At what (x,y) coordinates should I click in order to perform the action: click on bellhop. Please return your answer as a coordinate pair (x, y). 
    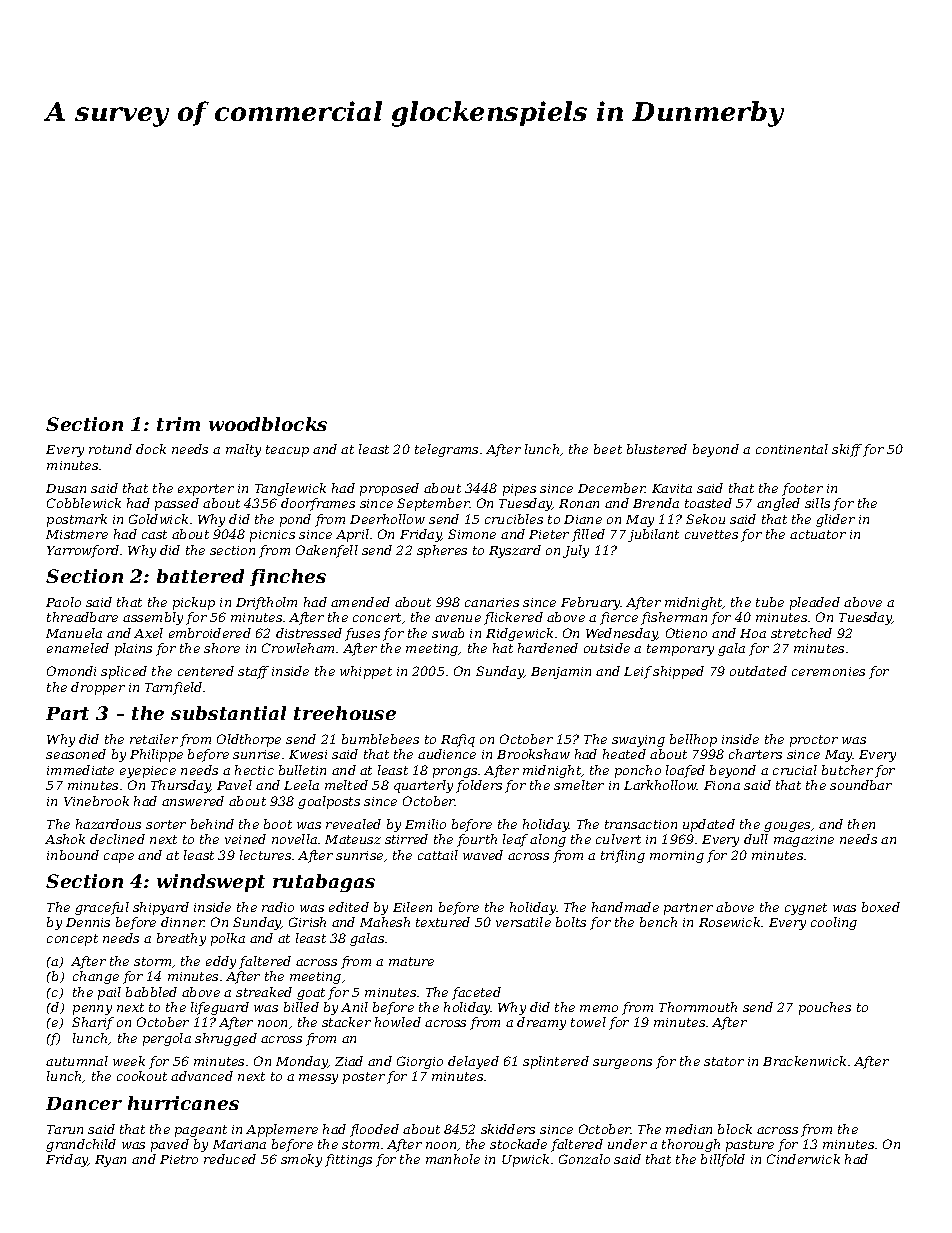
    Looking at the image, I should click on (693, 740).
